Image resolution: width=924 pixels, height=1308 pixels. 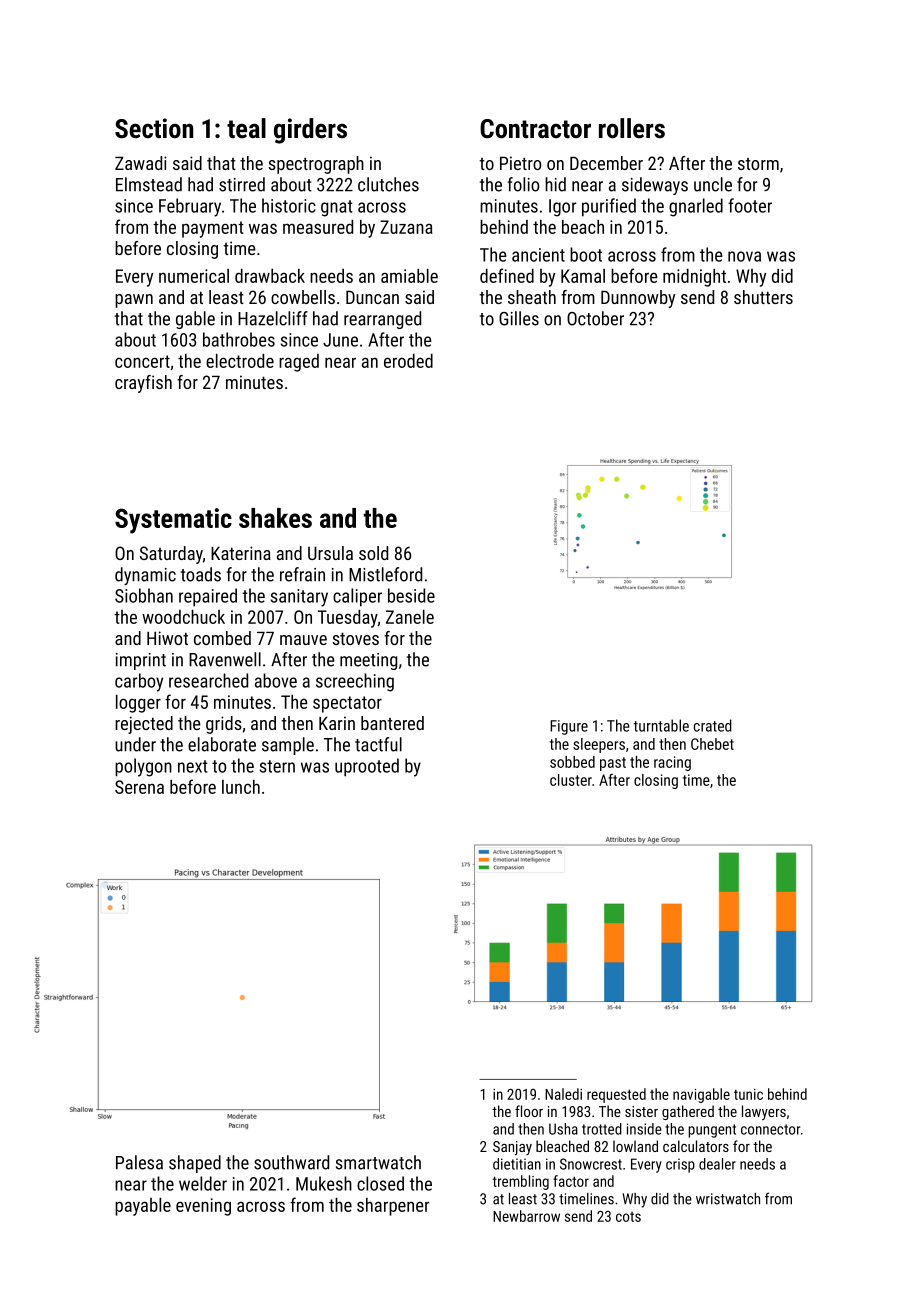 What do you see at coordinates (632, 128) in the screenshot?
I see `rollers` at bounding box center [632, 128].
